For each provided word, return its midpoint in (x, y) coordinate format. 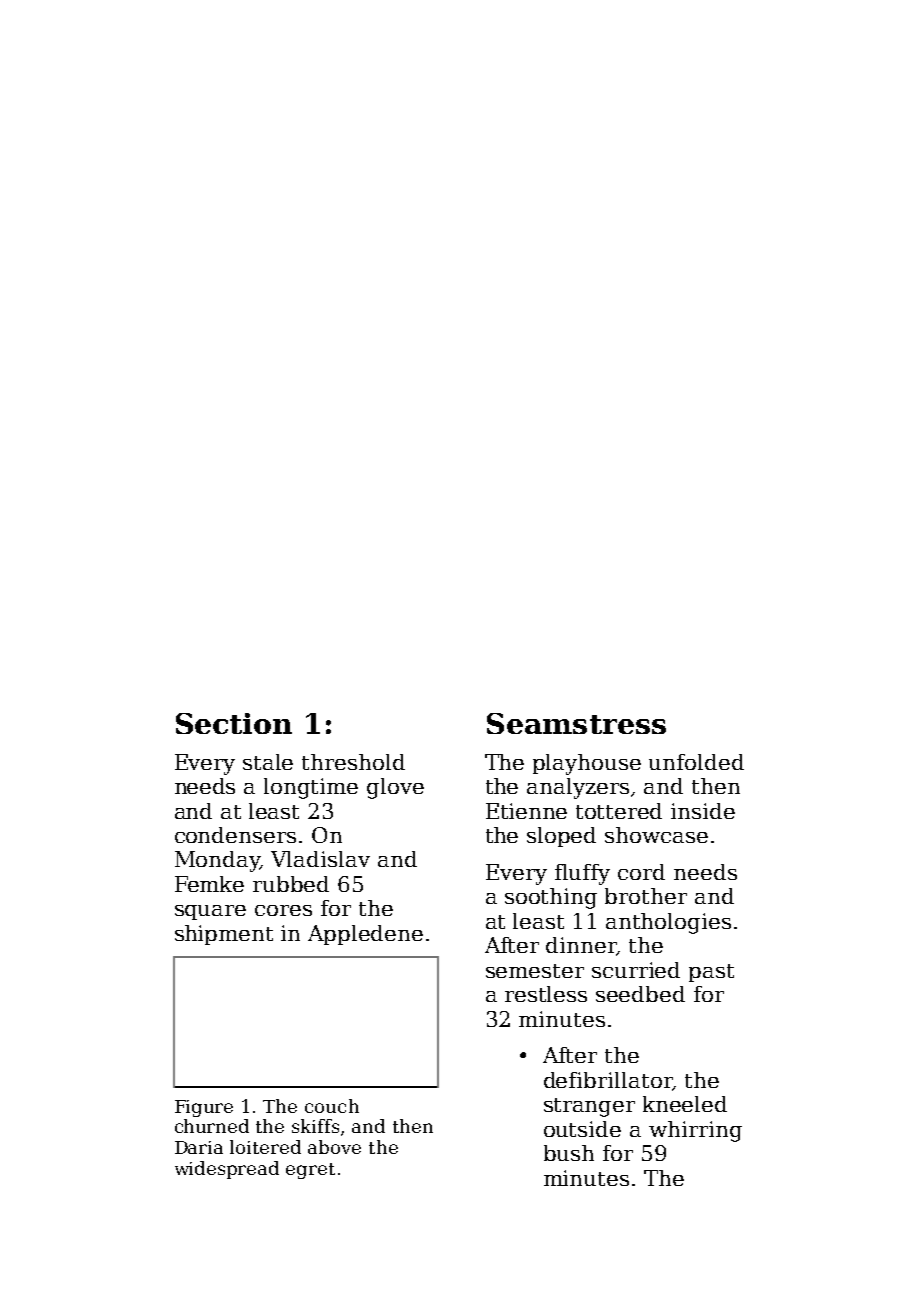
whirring (695, 1131)
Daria (199, 1147)
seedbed (640, 994)
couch (332, 1106)
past (711, 973)
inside (703, 811)
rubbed (291, 884)
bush (569, 1153)
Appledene (365, 935)
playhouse (587, 764)
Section (234, 723)
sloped (561, 837)
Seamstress (576, 723)
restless (546, 994)
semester (535, 971)
